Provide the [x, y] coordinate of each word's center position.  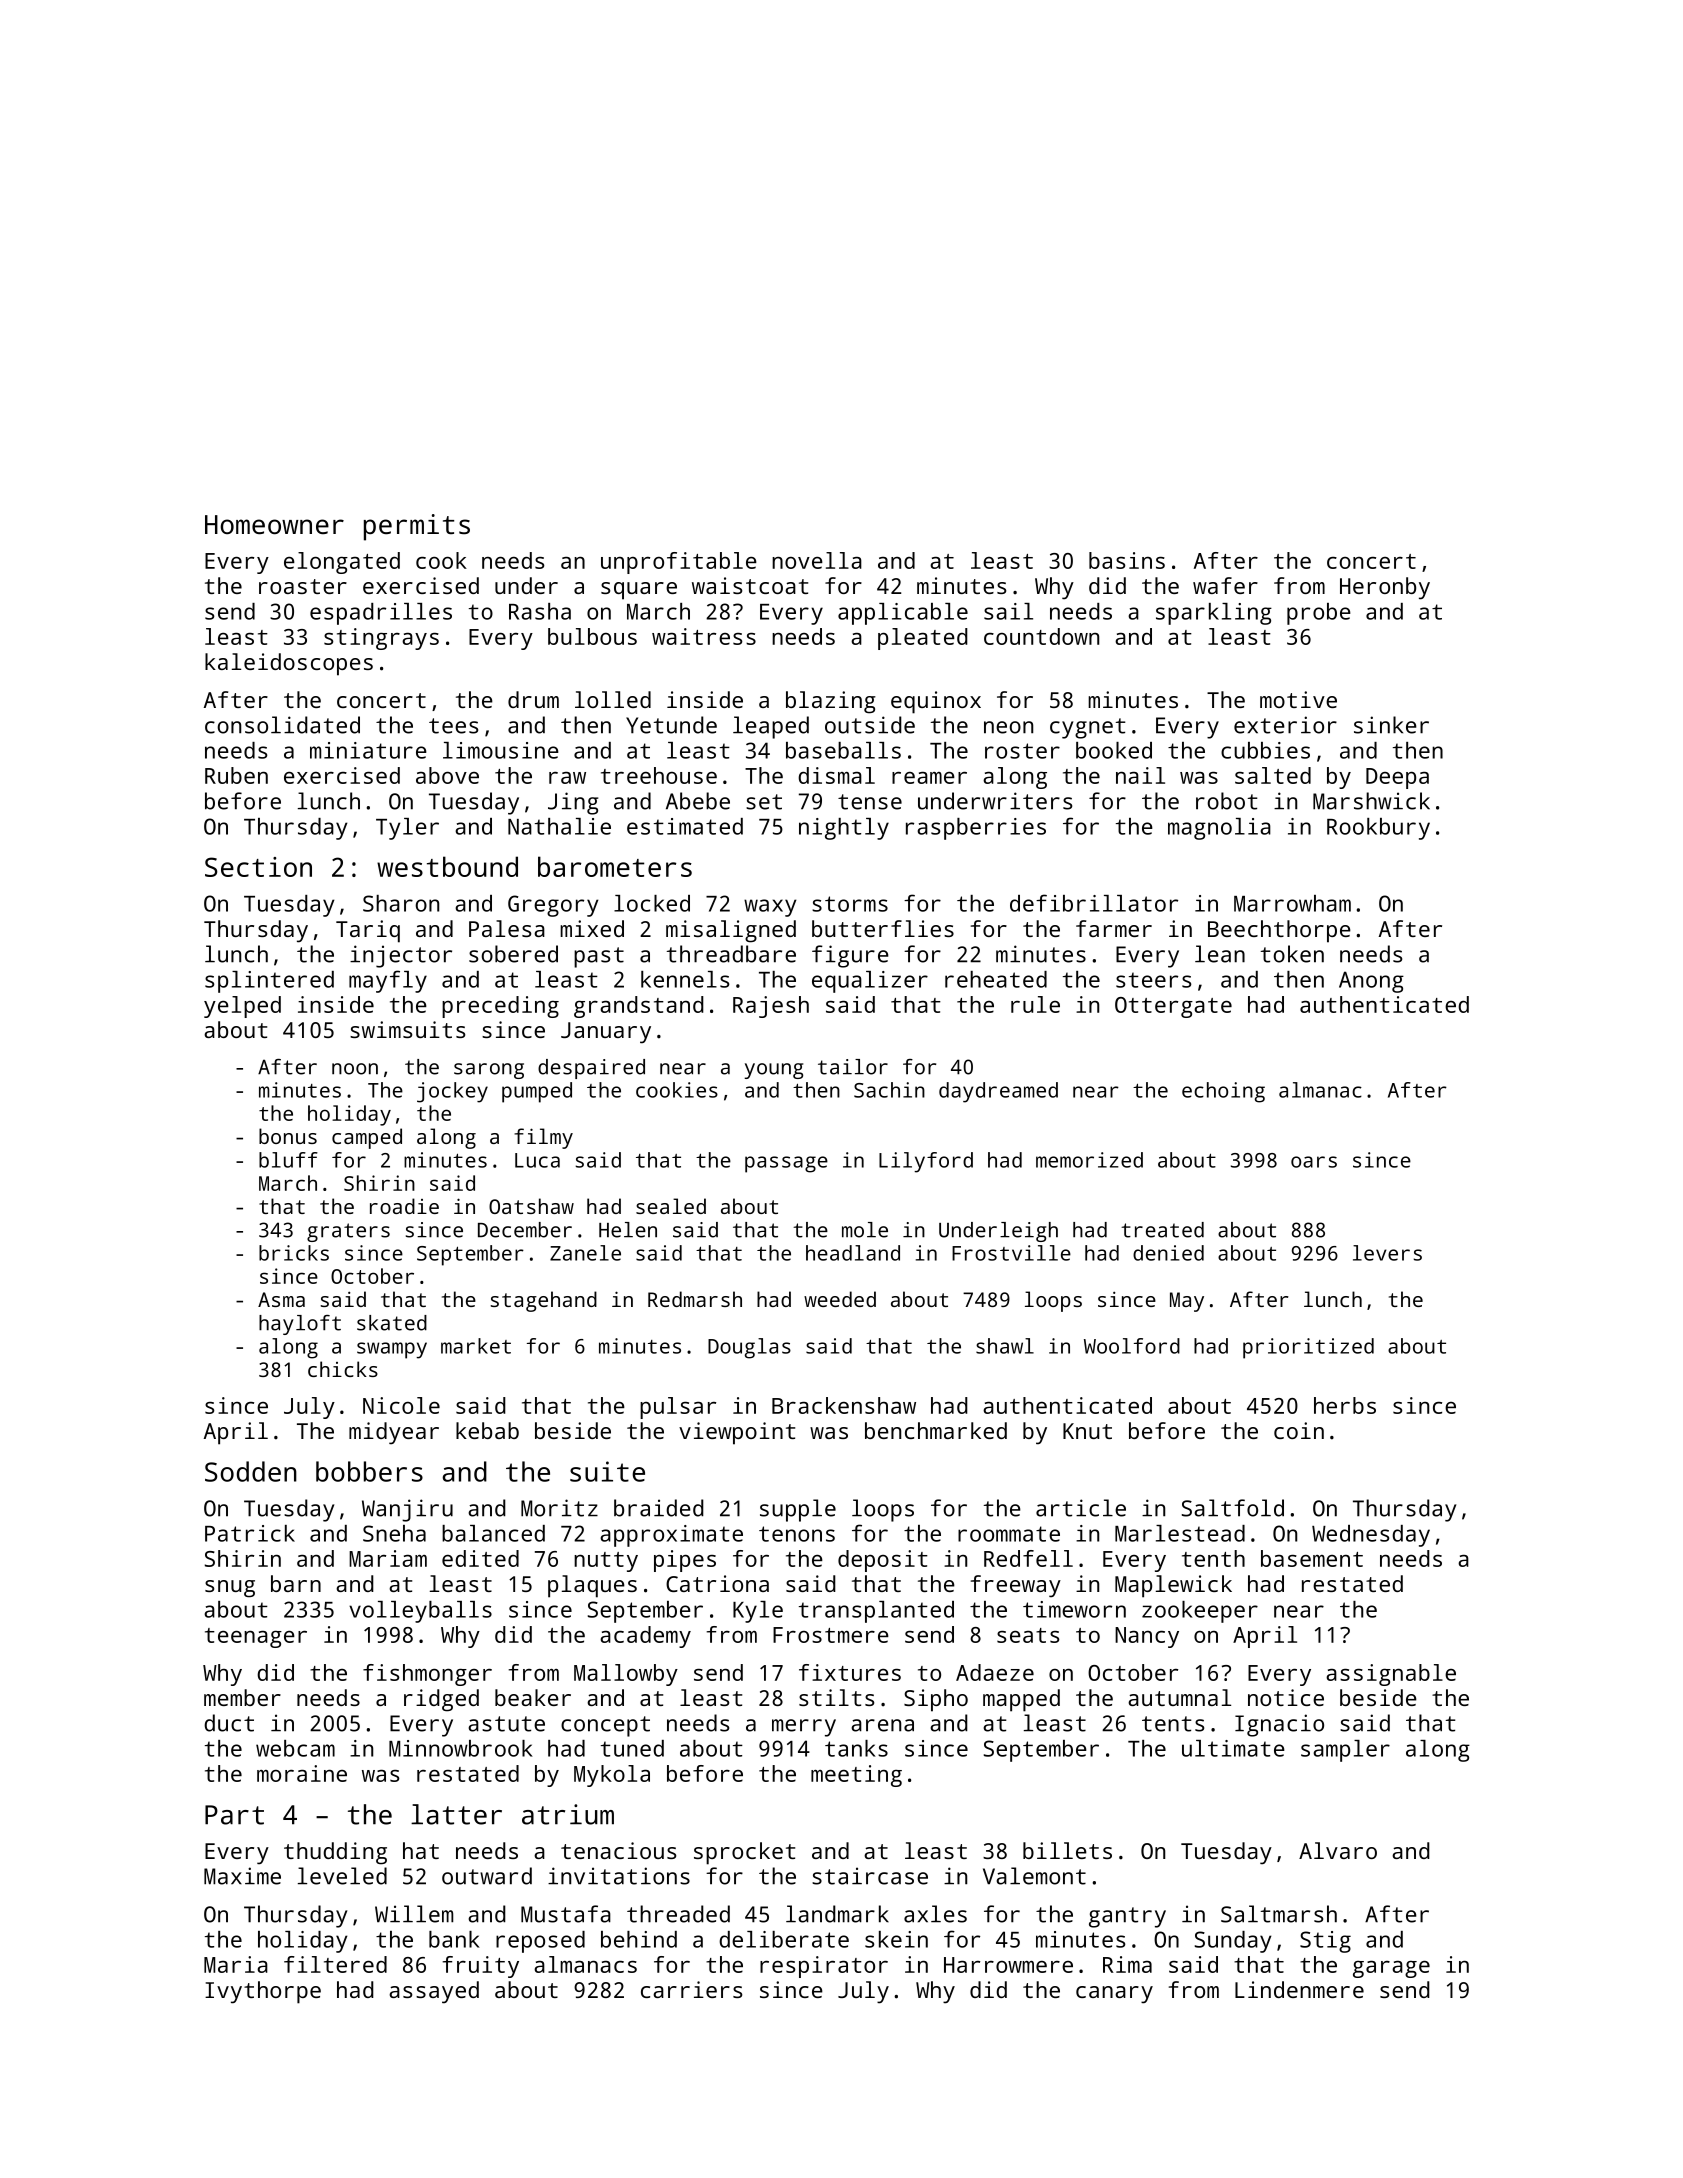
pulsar [678, 1408]
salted [1273, 775]
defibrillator [1094, 903]
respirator [824, 1967]
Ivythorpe [263, 1992]
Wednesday [1371, 1536]
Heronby [1385, 588]
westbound [447, 866]
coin [1299, 1430]
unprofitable [679, 563]
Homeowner [274, 524]
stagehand [544, 1301]
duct [229, 1723]
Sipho [936, 1700]
